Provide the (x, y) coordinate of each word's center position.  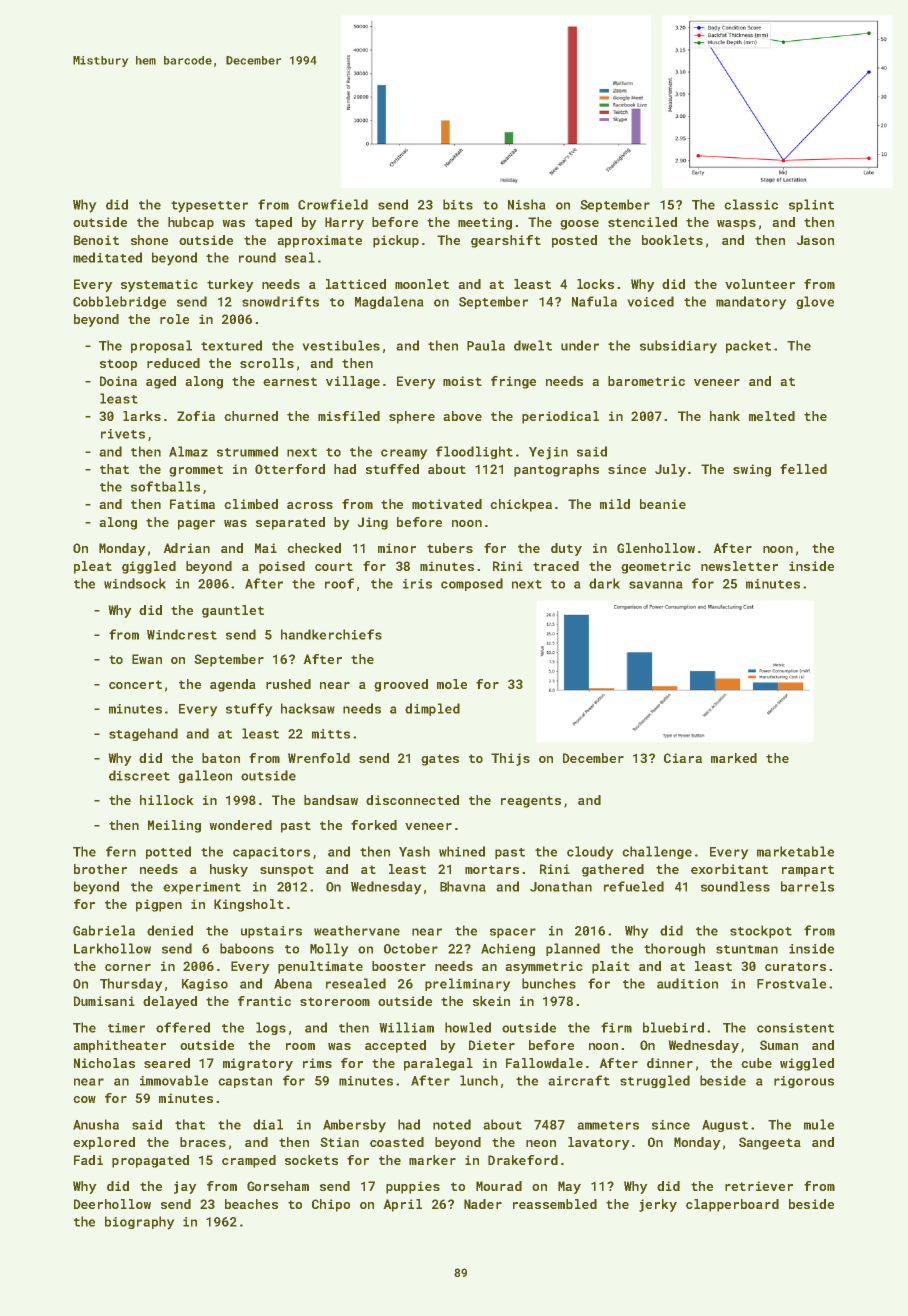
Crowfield (333, 204)
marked (734, 758)
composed (472, 584)
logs (271, 1028)
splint (811, 205)
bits (458, 204)
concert (135, 684)
